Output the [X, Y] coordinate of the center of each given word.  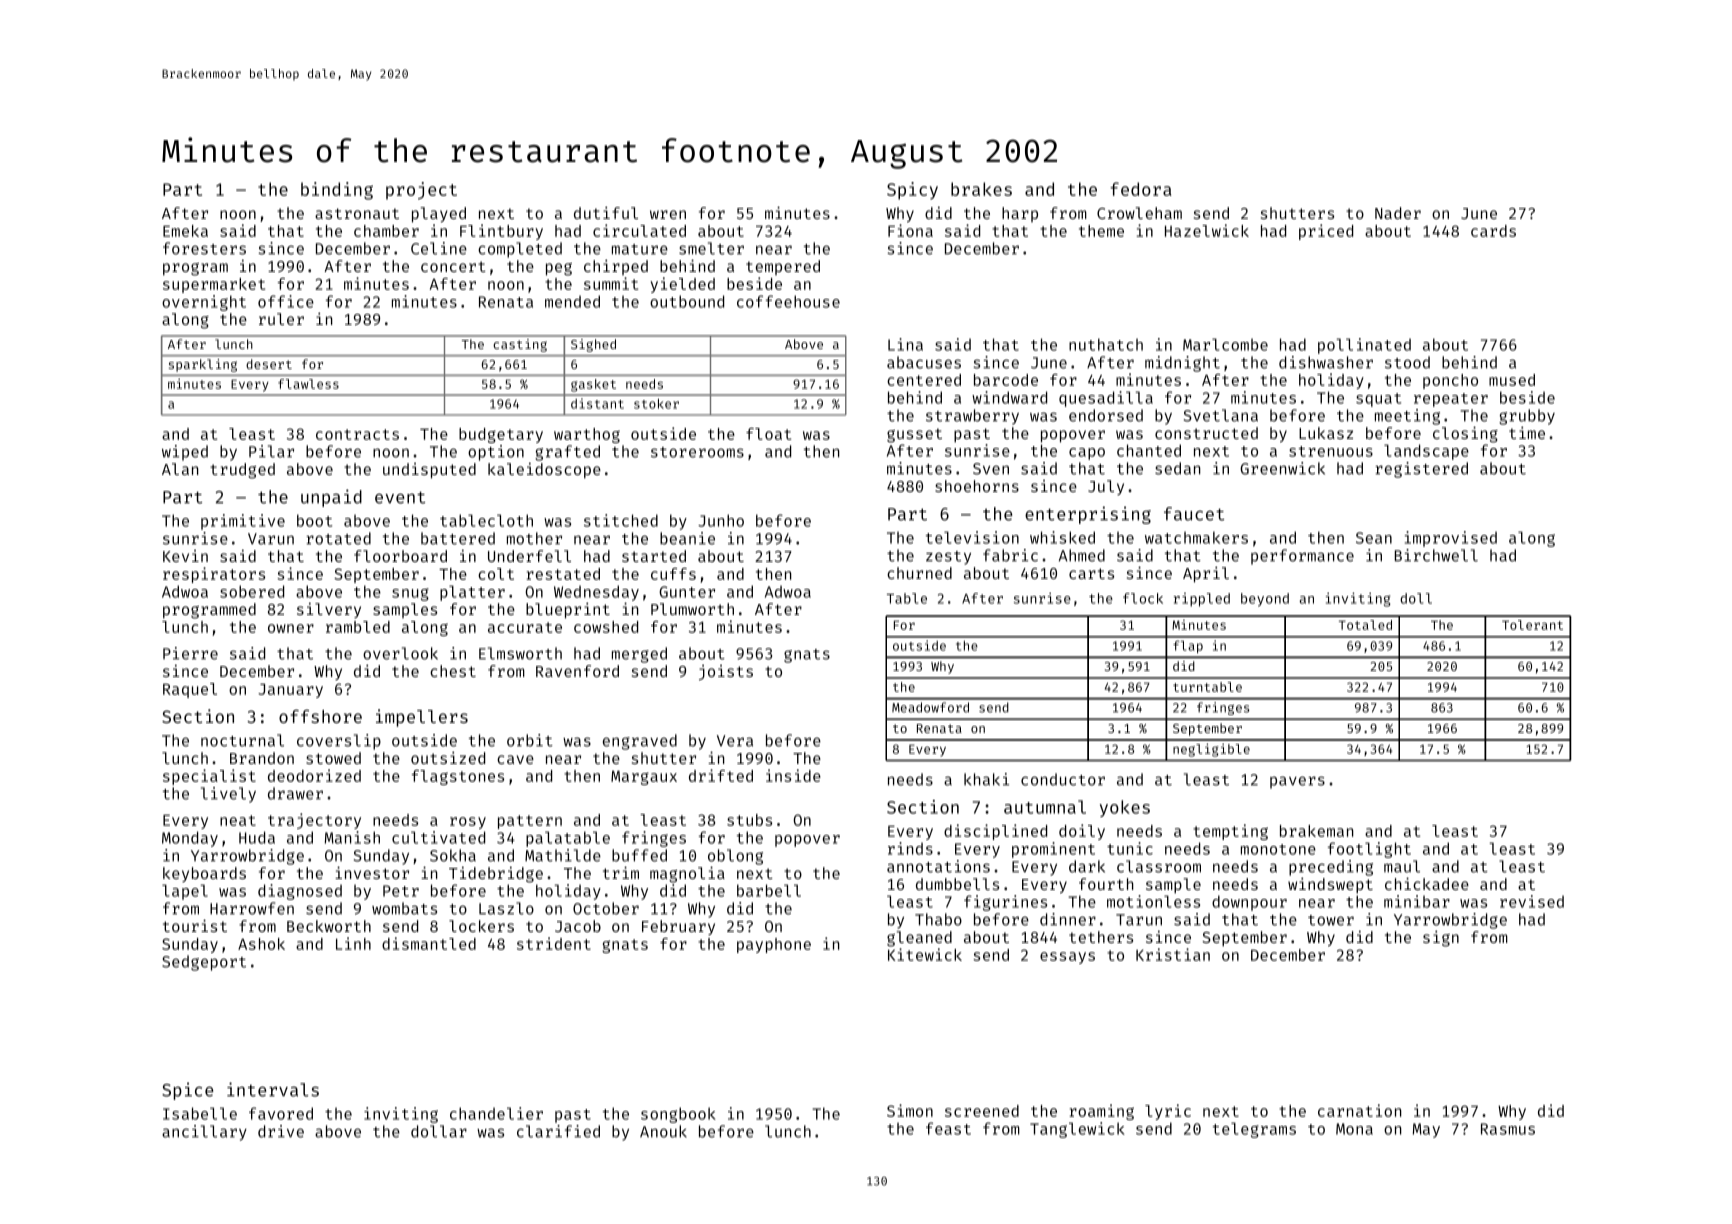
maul [1402, 866]
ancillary [204, 1133]
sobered [252, 591]
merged [639, 655]
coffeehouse [788, 301]
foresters [204, 248]
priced [1326, 232]
